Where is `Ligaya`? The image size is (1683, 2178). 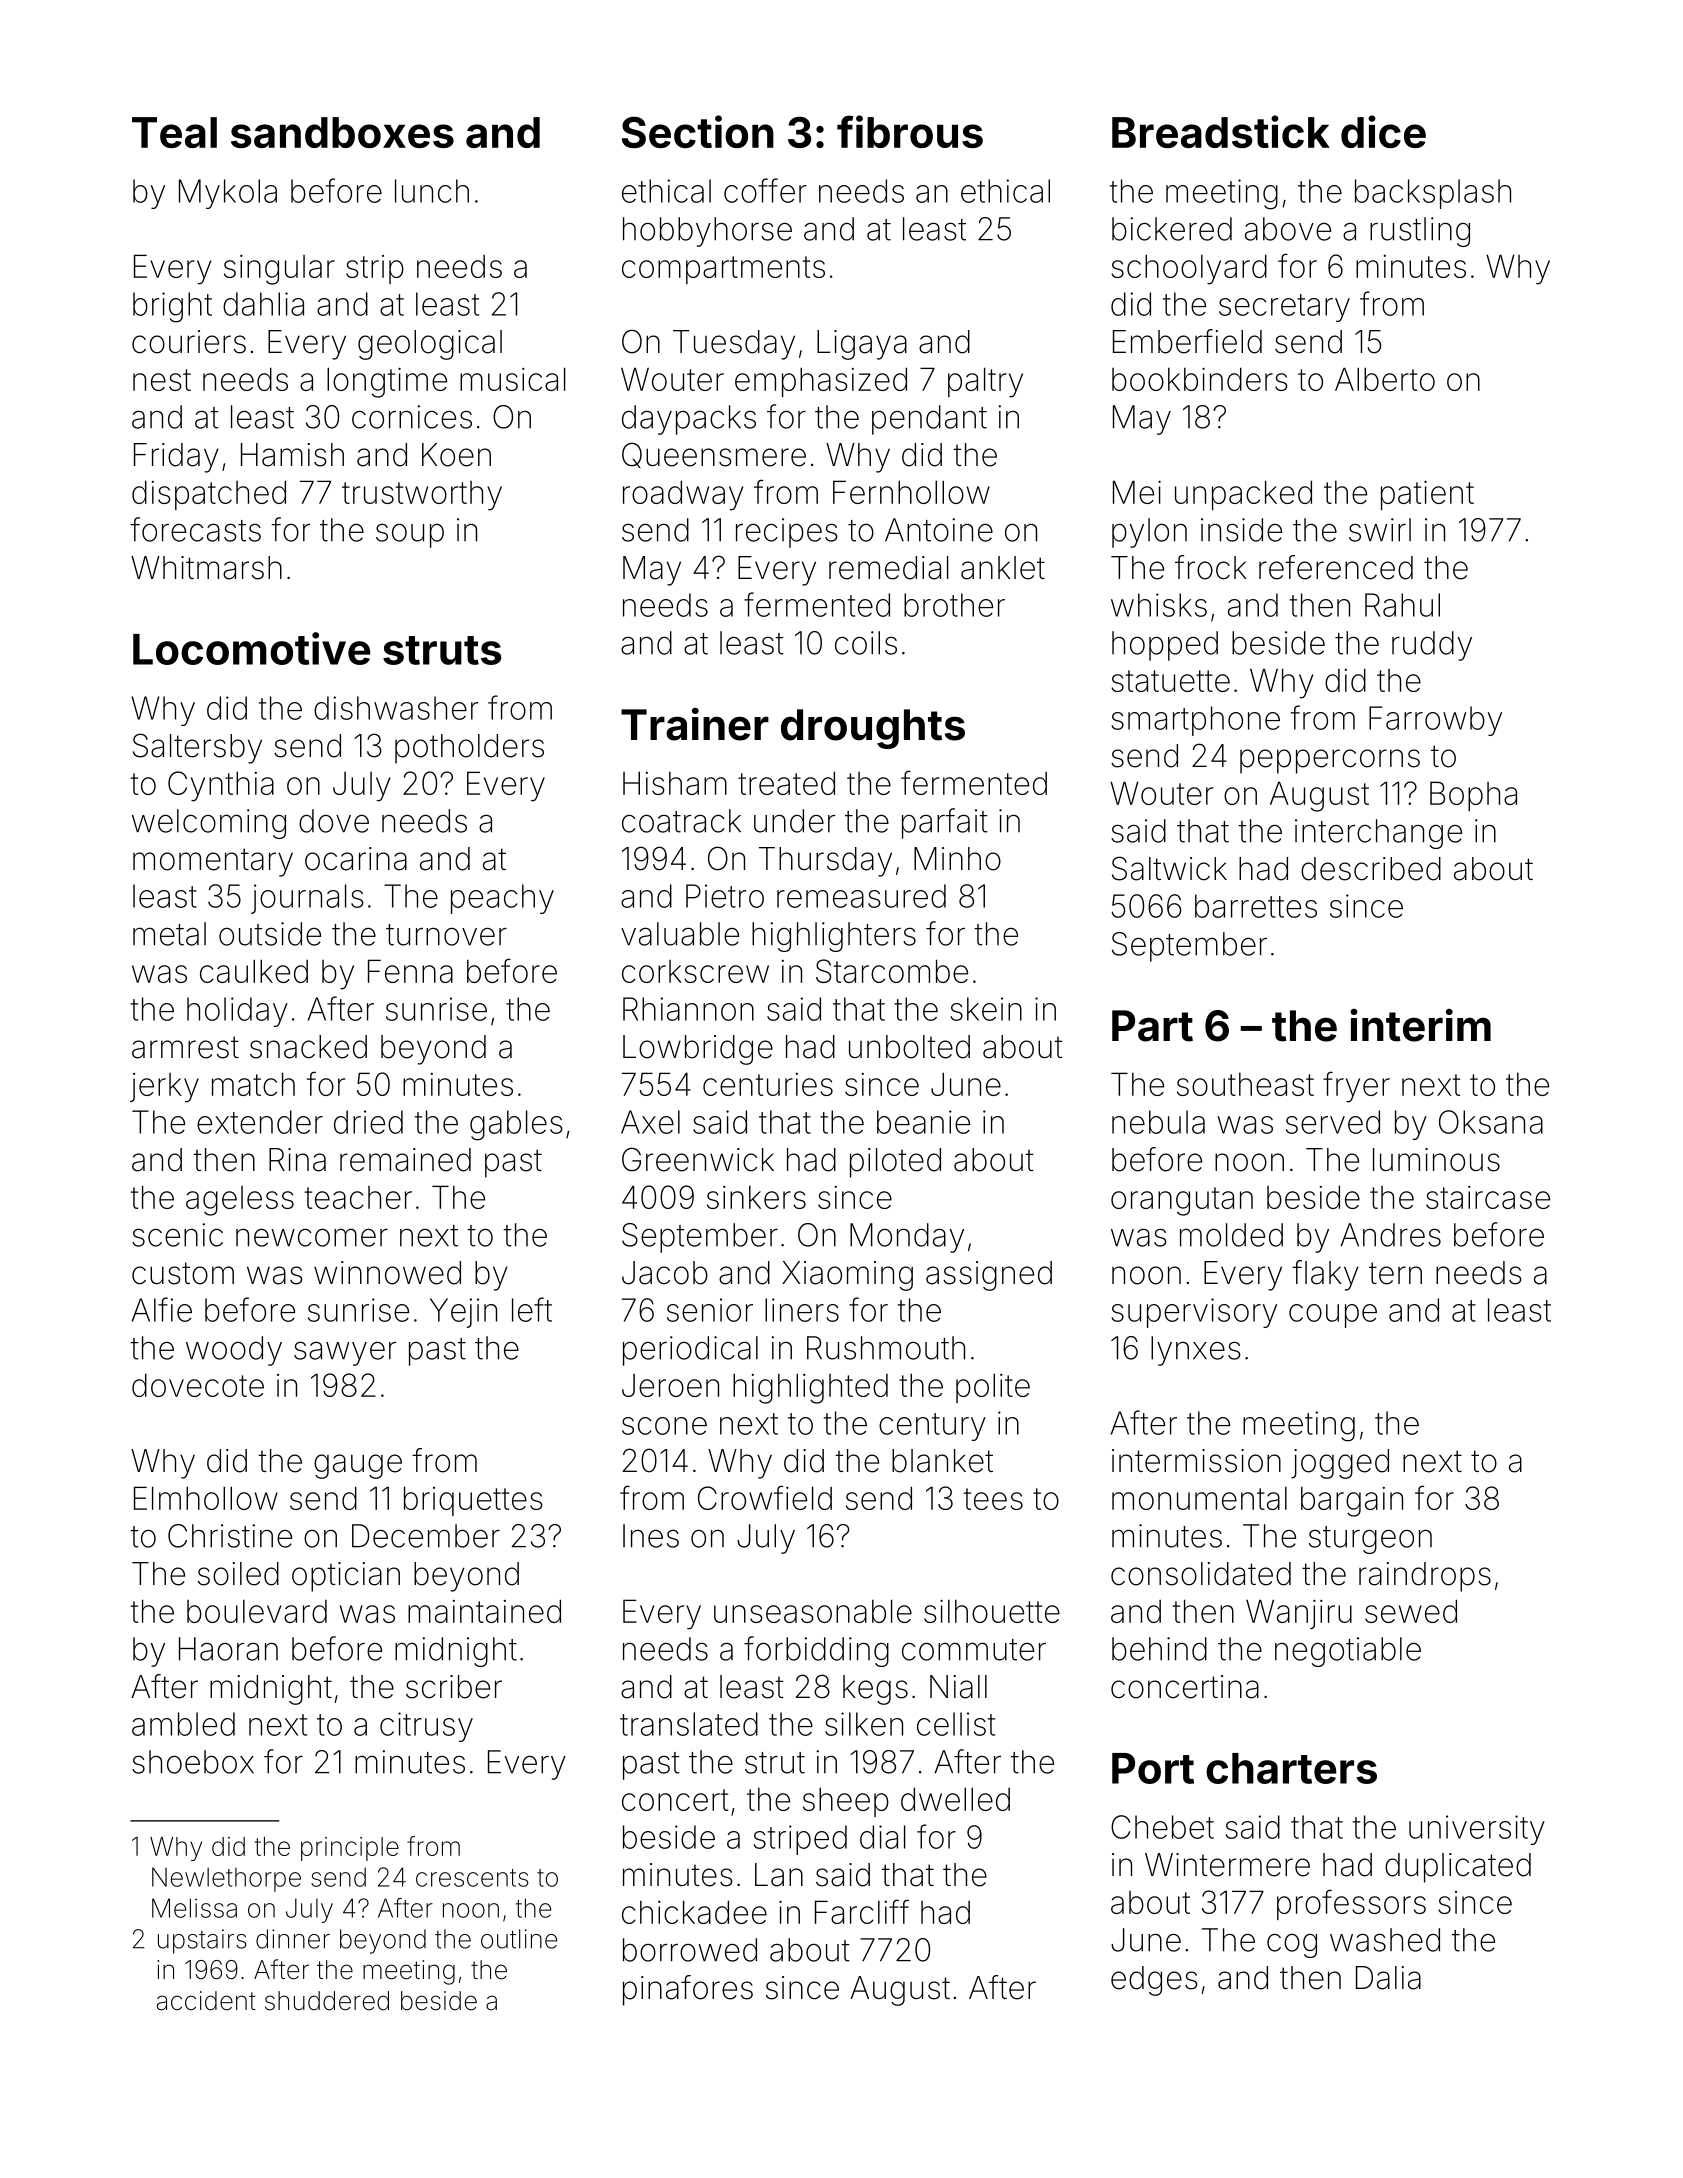
Ligaya is located at coordinates (862, 345).
